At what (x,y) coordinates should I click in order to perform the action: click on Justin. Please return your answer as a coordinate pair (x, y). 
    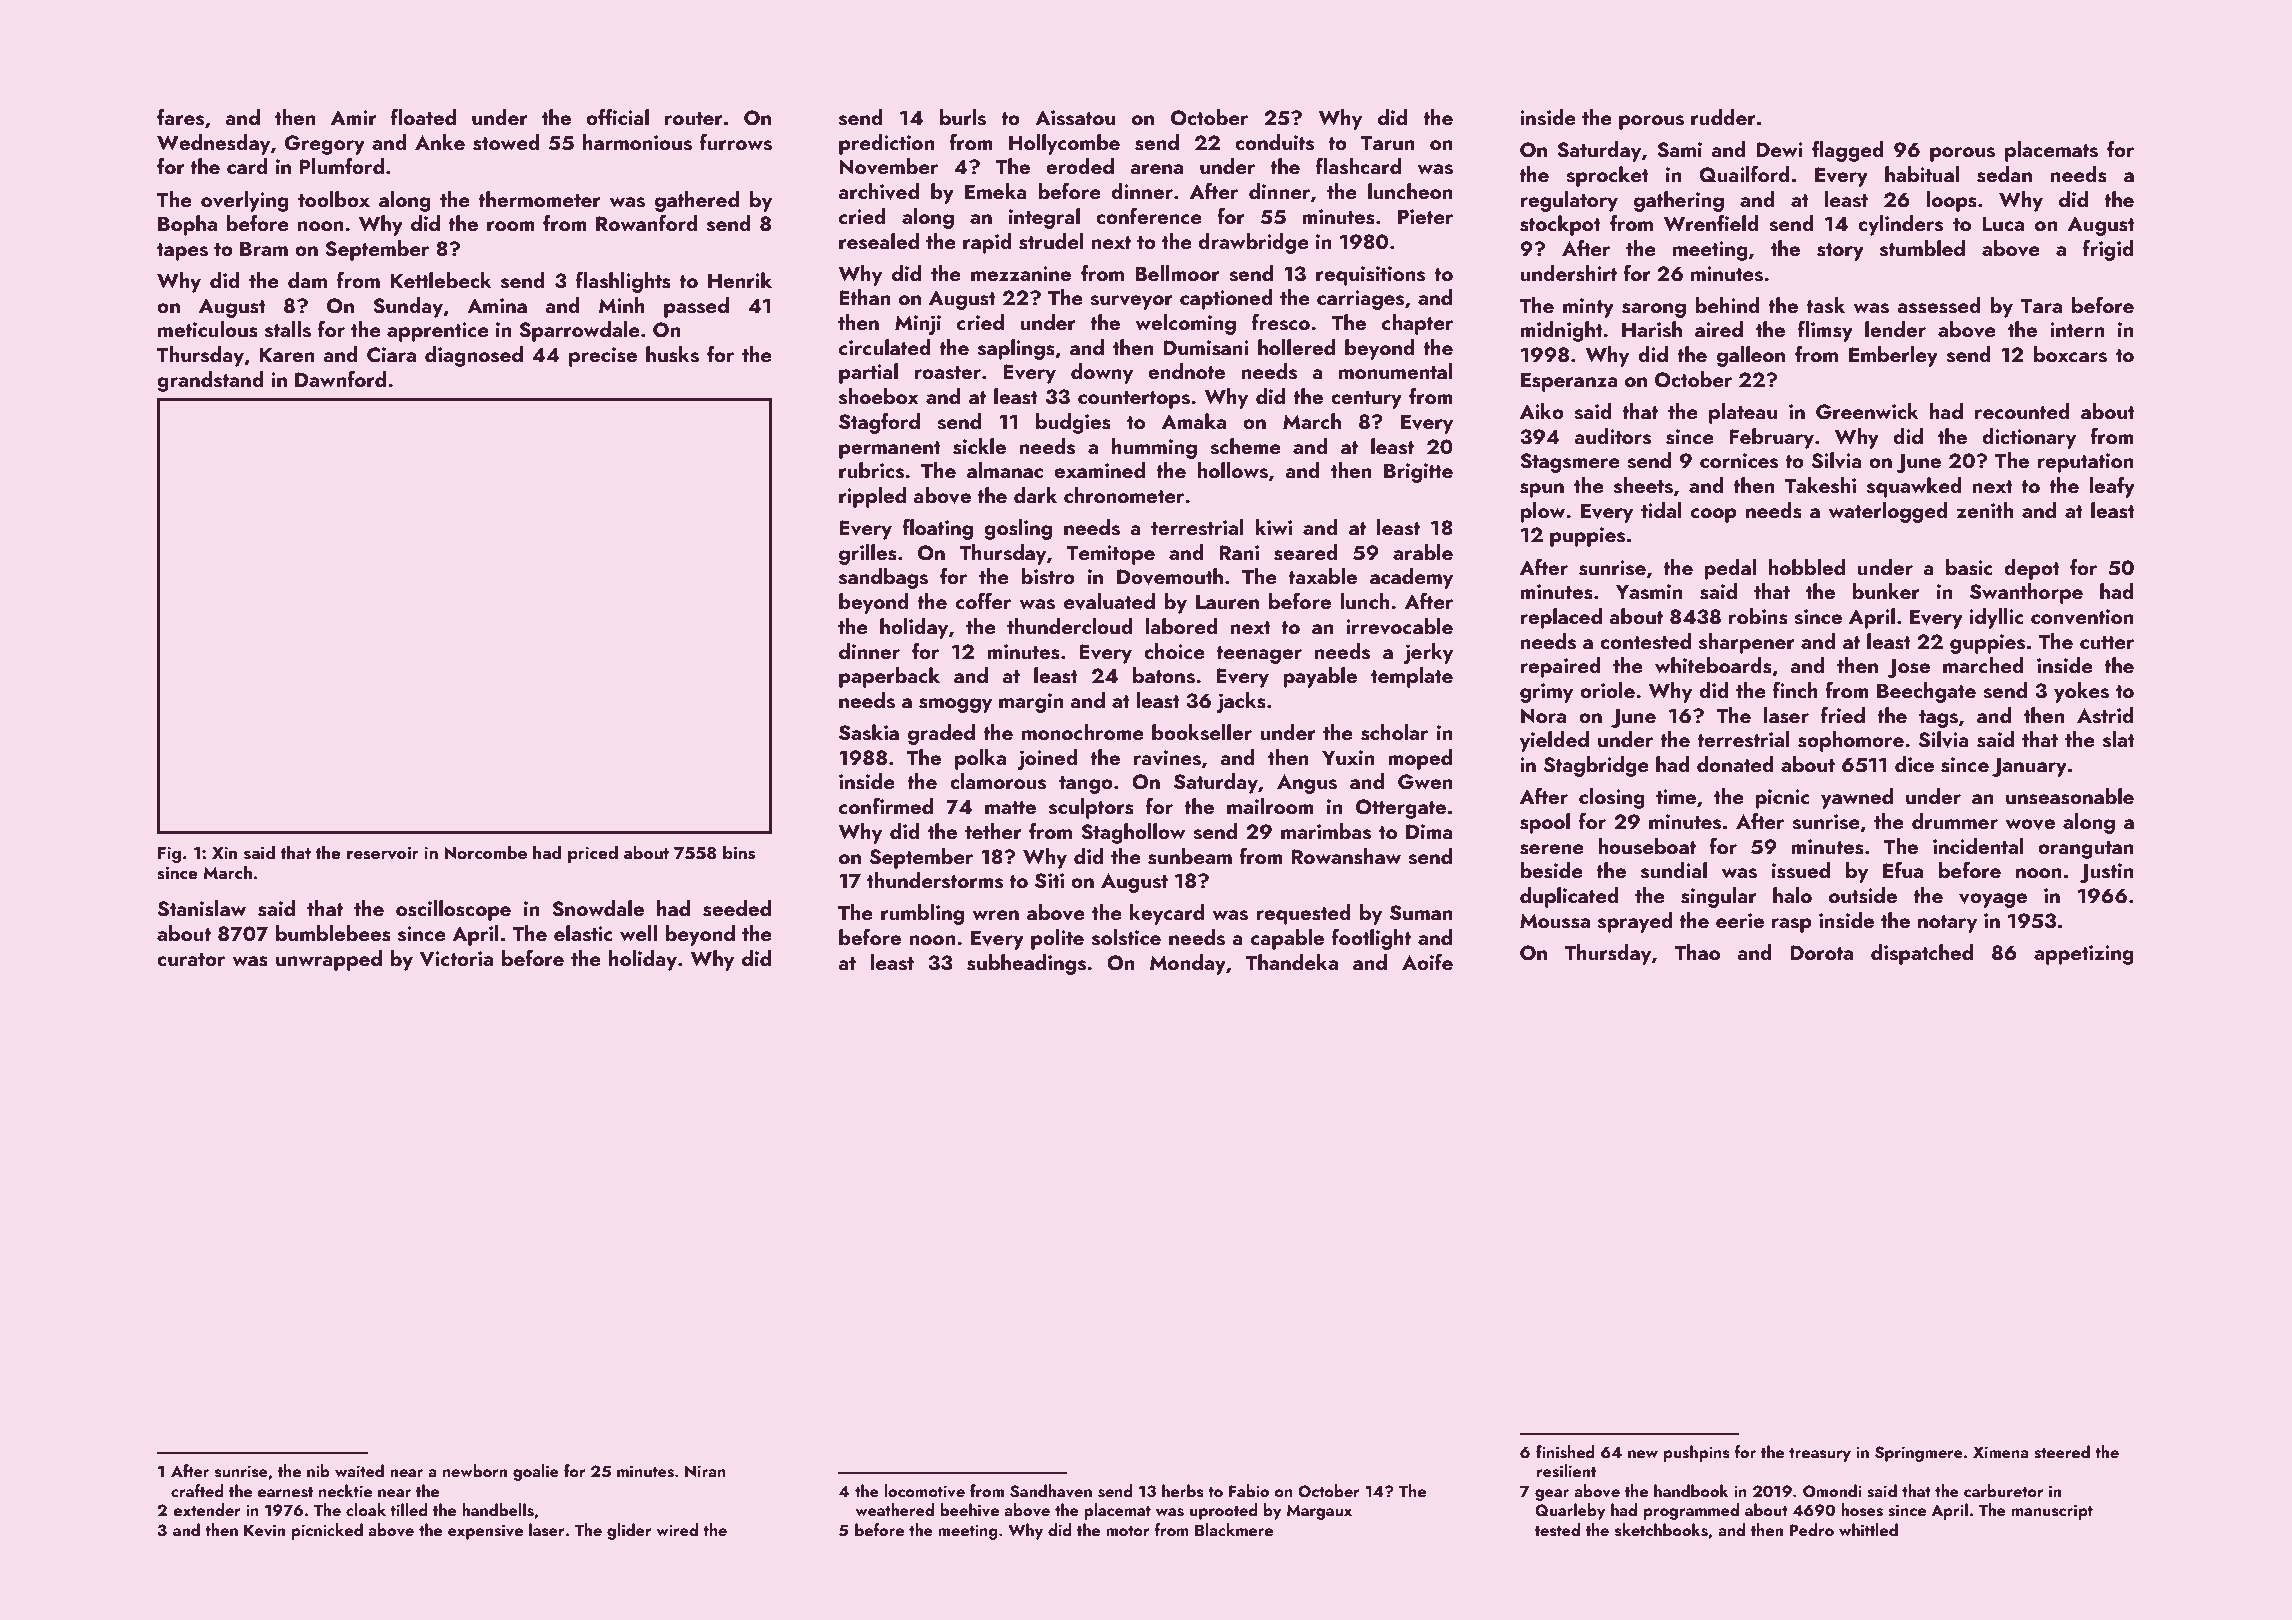
    Looking at the image, I should click on (2107, 873).
